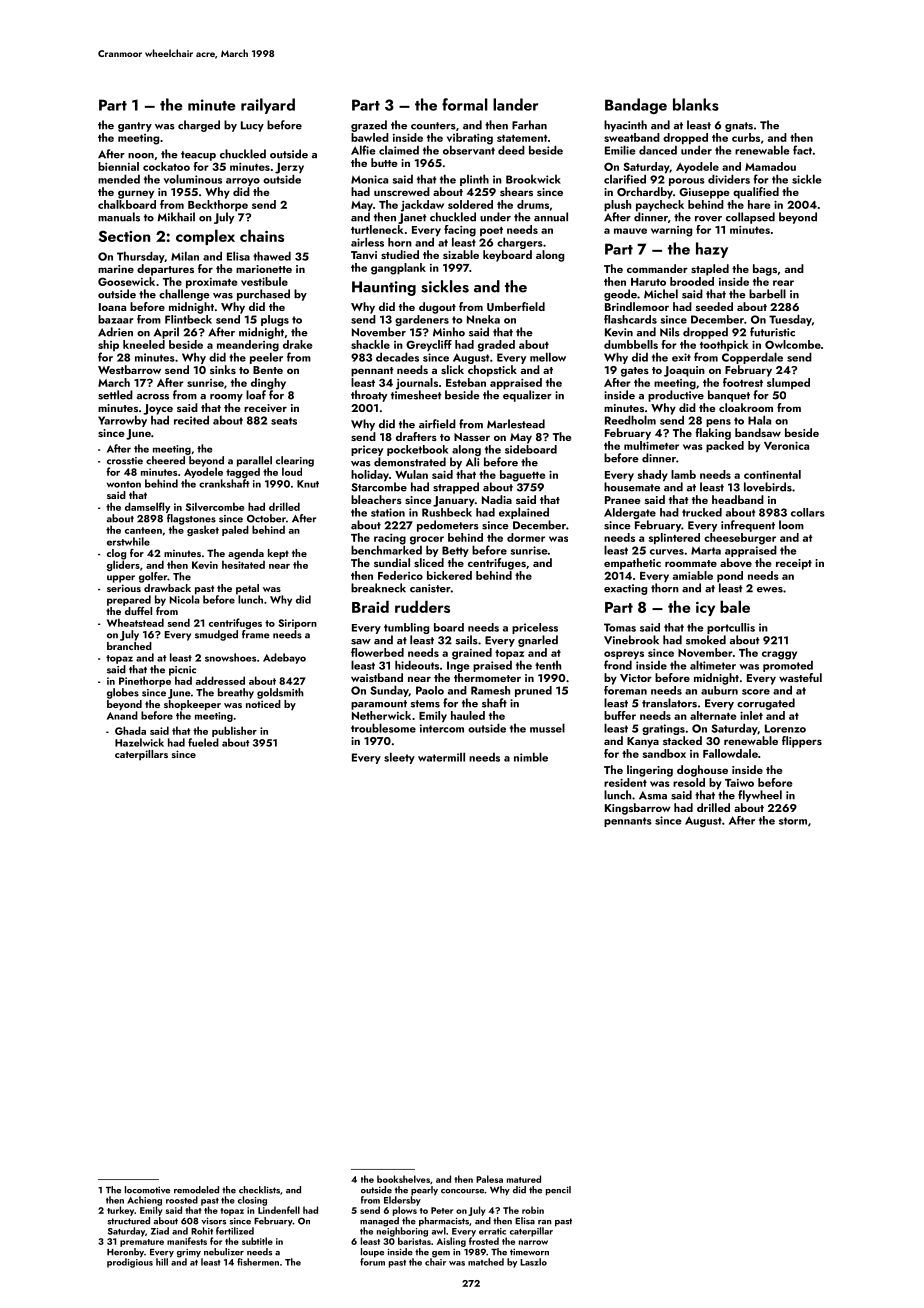 The height and width of the image is (1308, 924). I want to click on Kingsbarrow, so click(638, 809).
